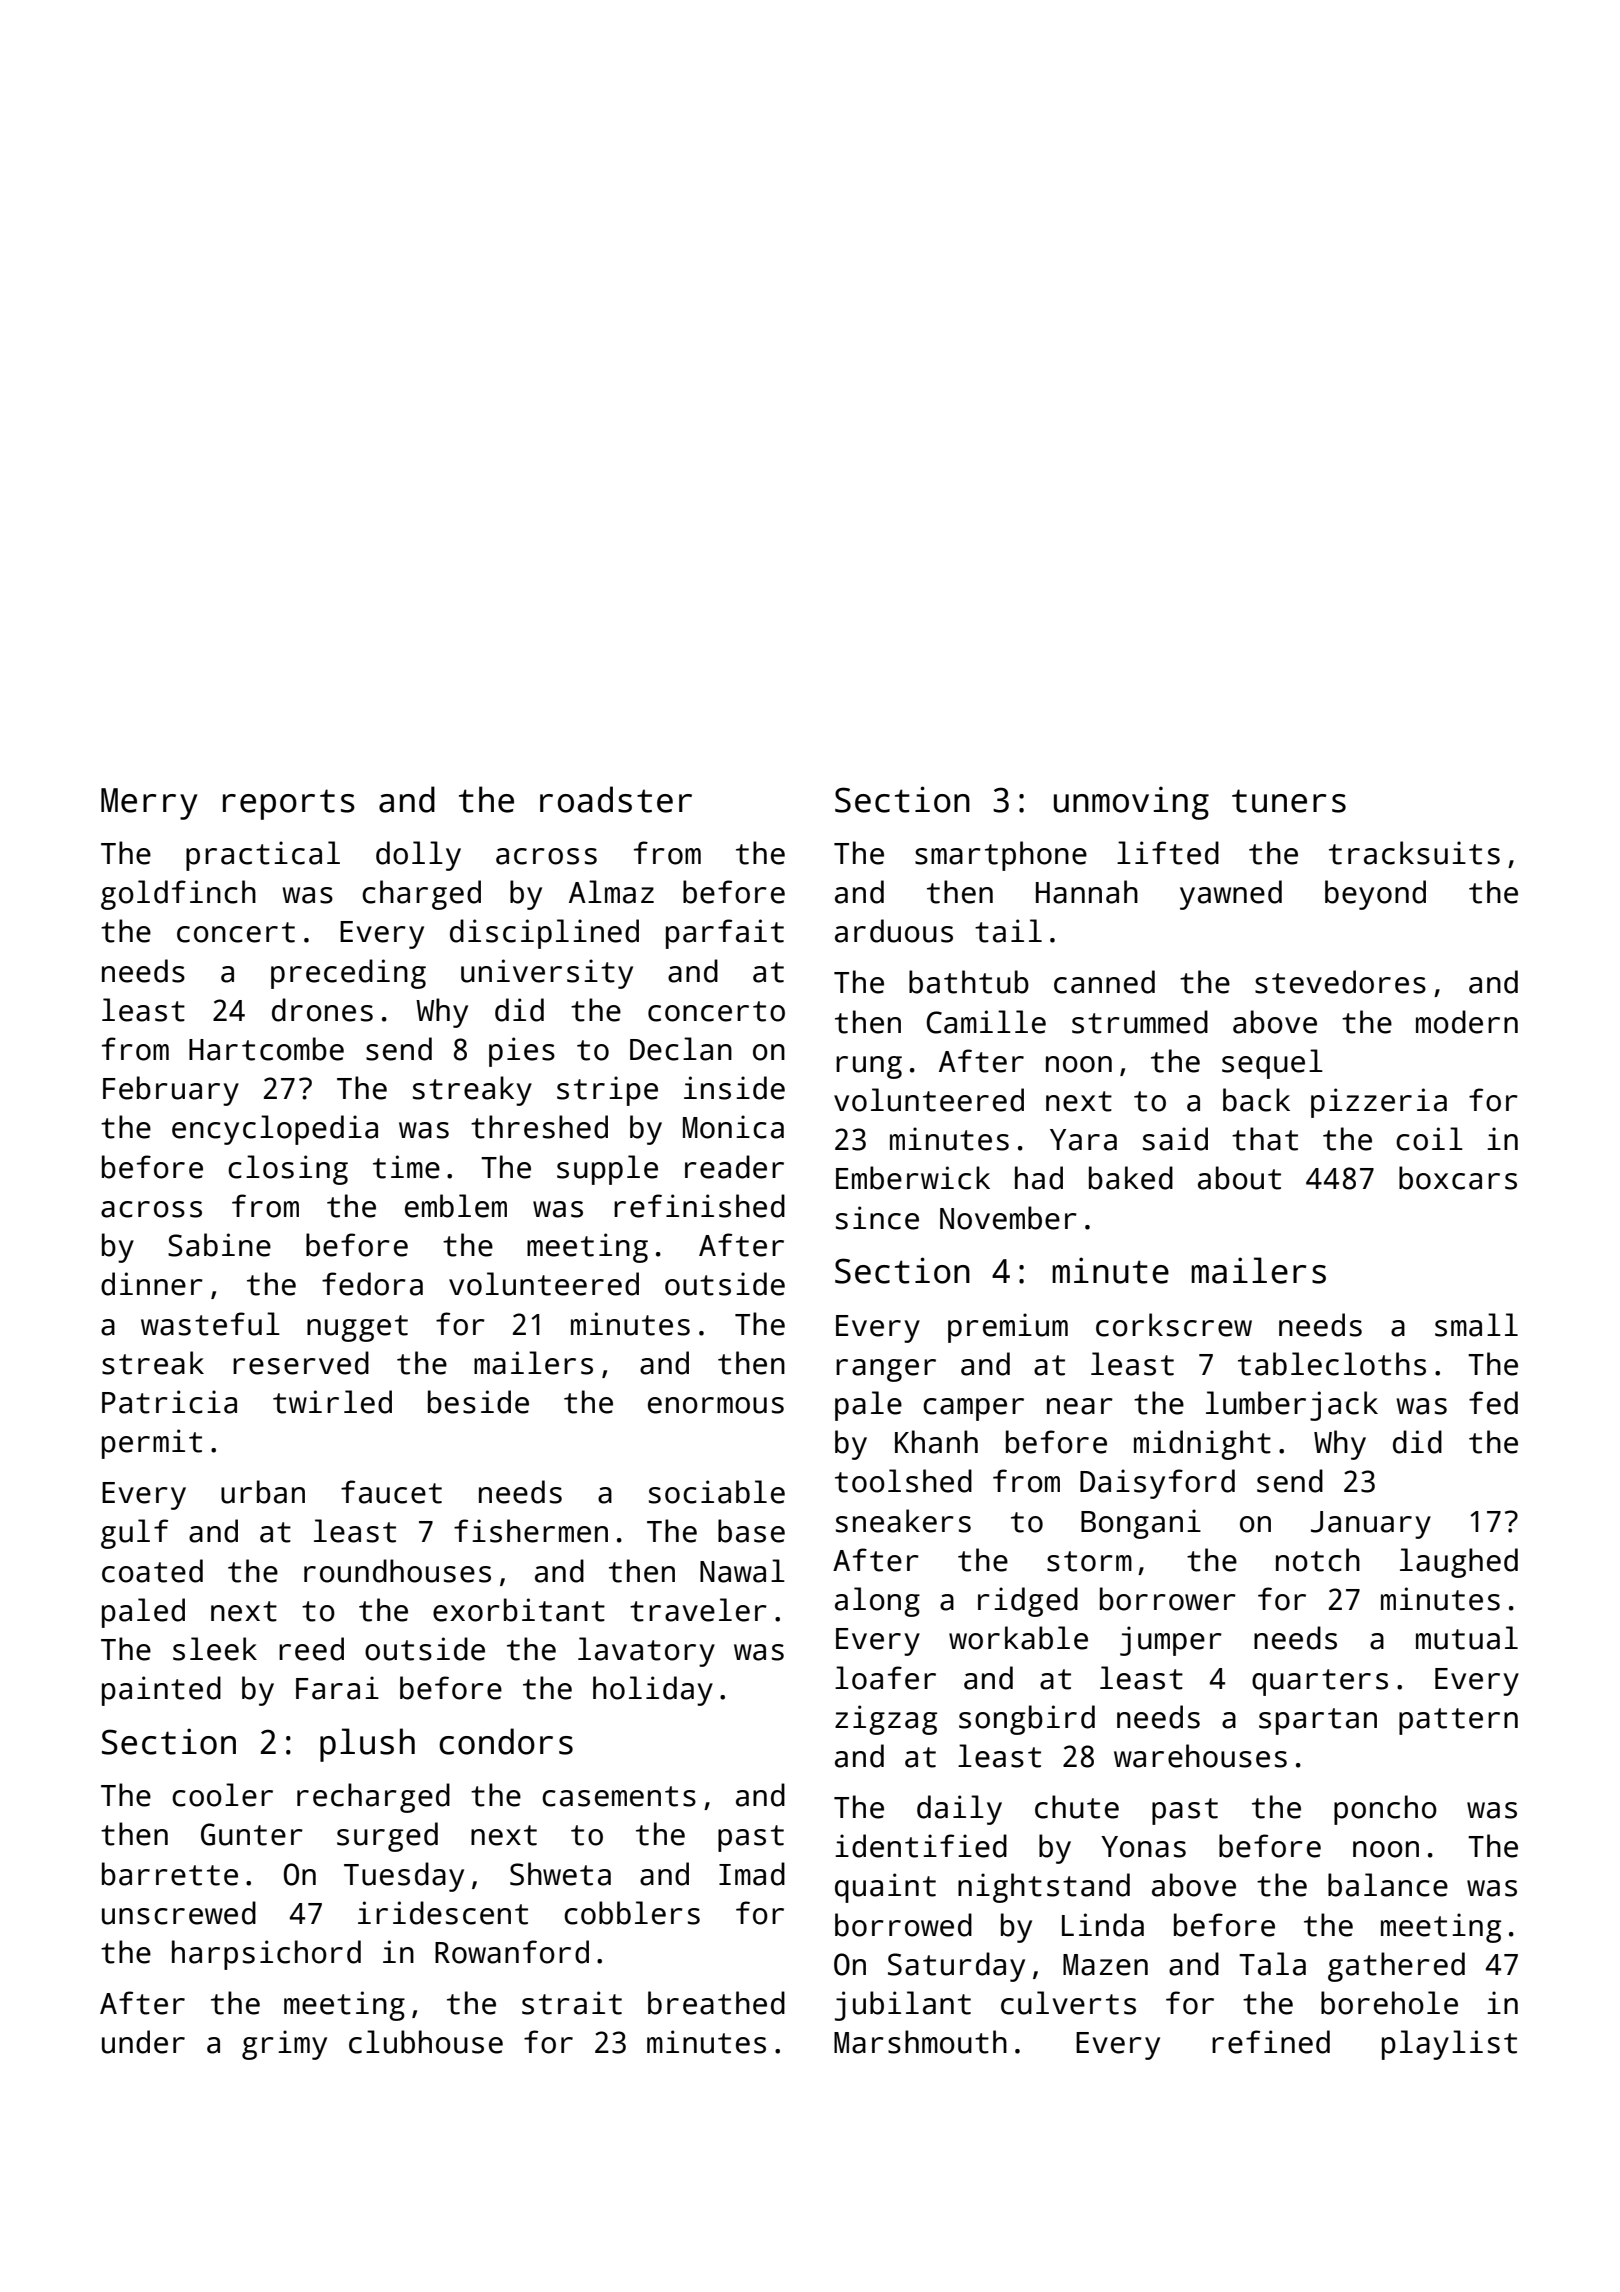  I want to click on roadster, so click(616, 799).
